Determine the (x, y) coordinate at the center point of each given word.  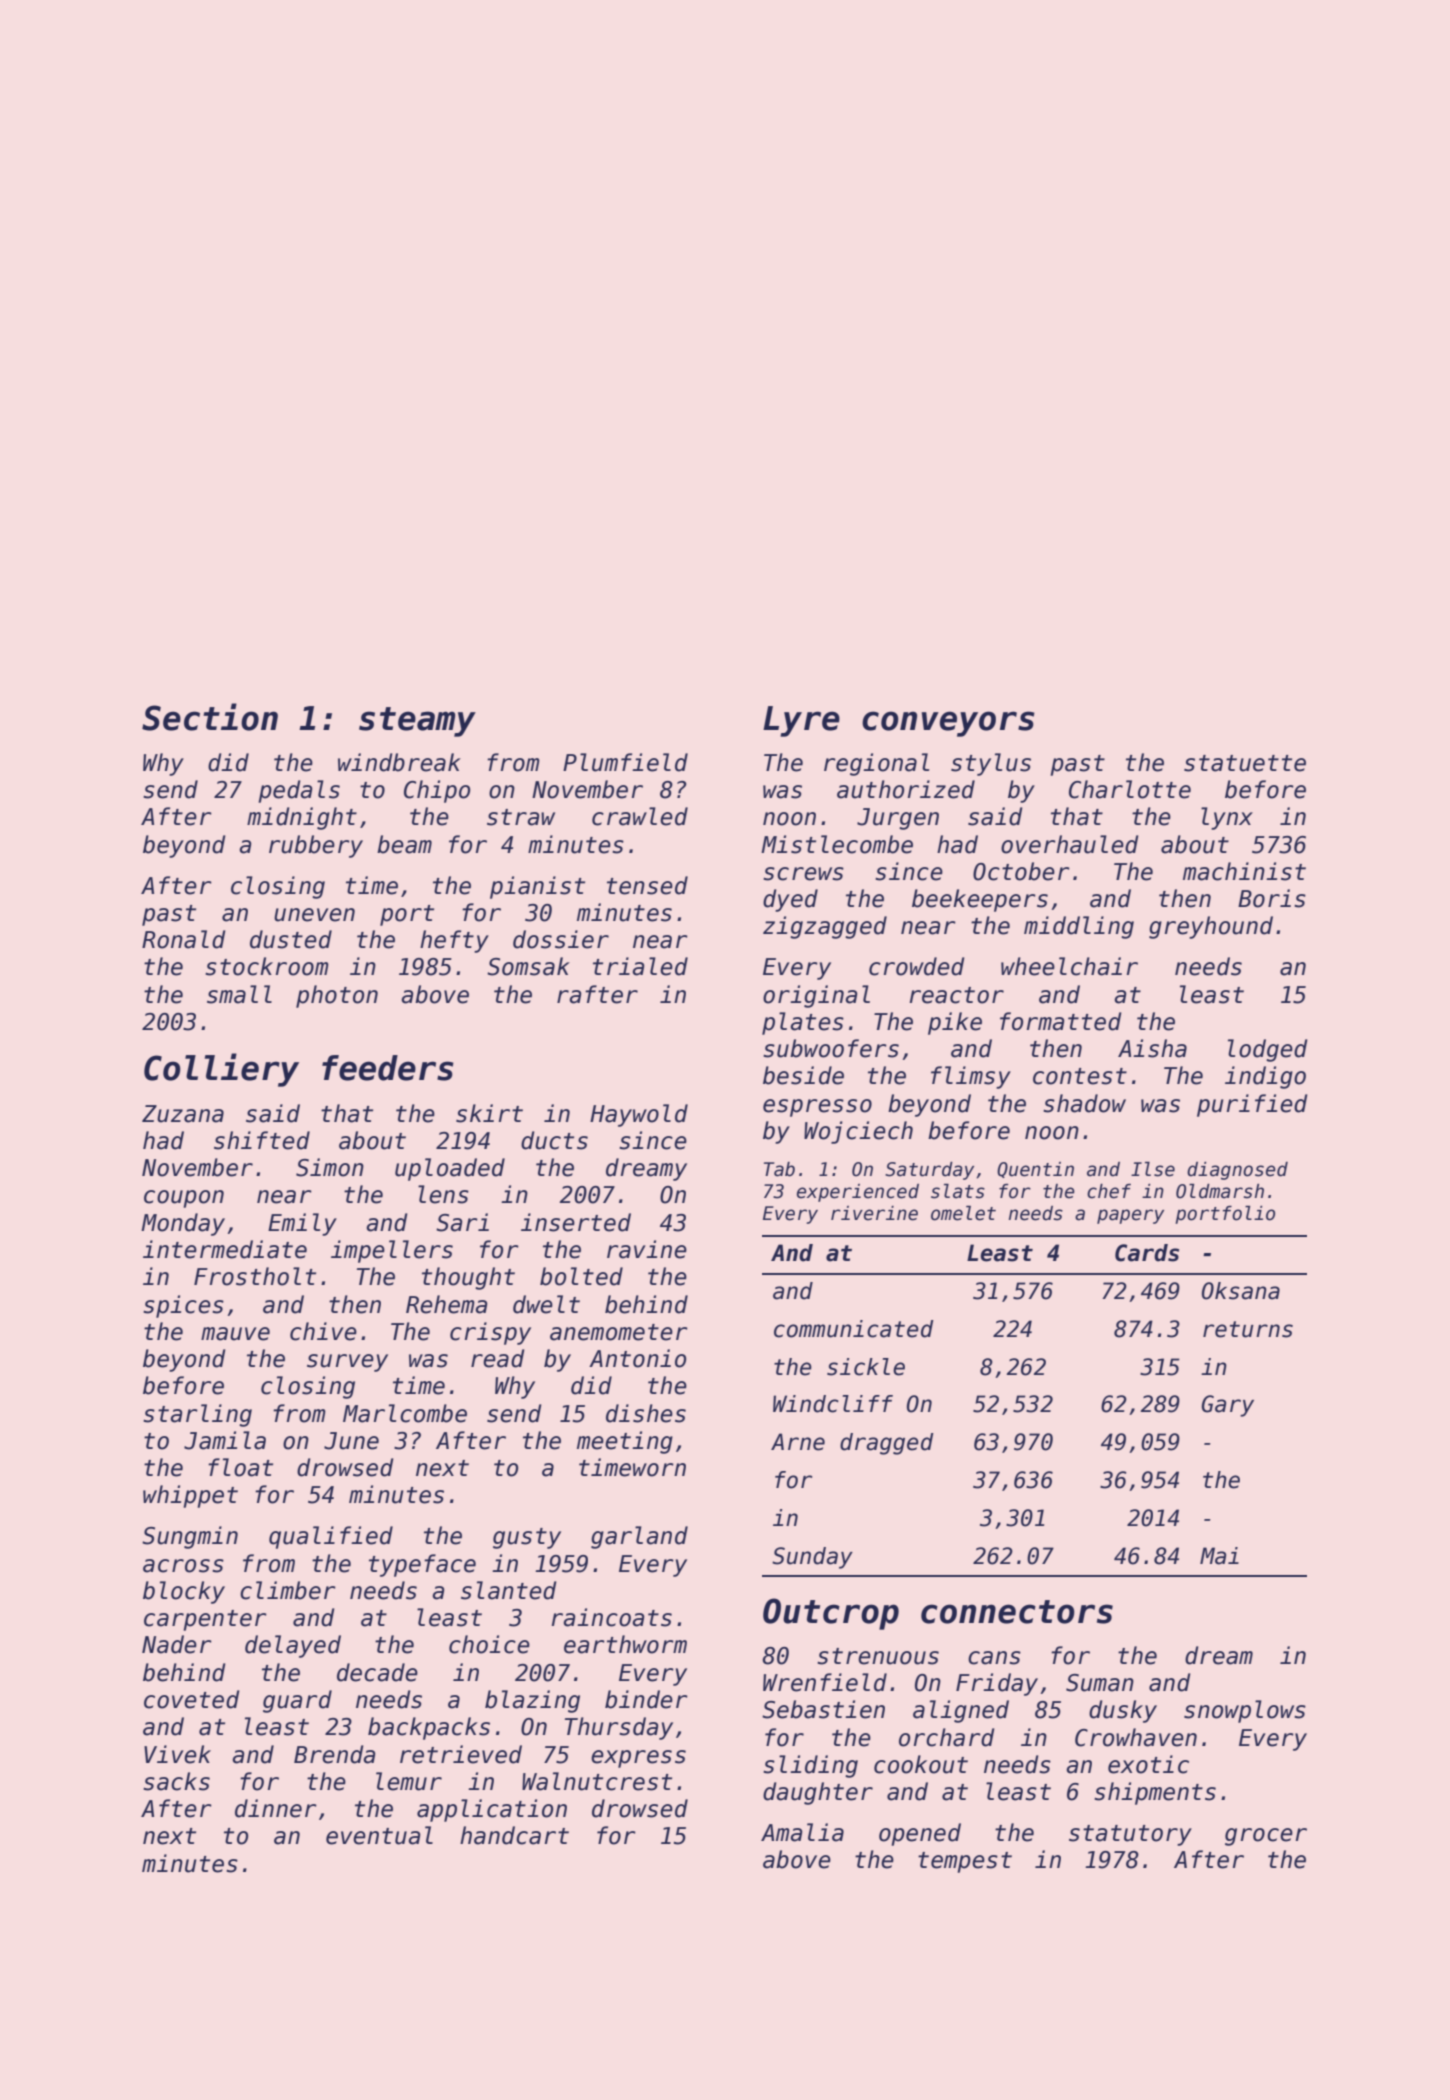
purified (1252, 1105)
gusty (527, 1538)
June (351, 1441)
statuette (1245, 763)
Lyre (801, 721)
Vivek (177, 1754)
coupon (184, 1199)
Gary (1228, 1406)
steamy (417, 722)
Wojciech (858, 1132)
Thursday (619, 1728)
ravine (647, 1249)
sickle (866, 1367)
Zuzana (183, 1114)
